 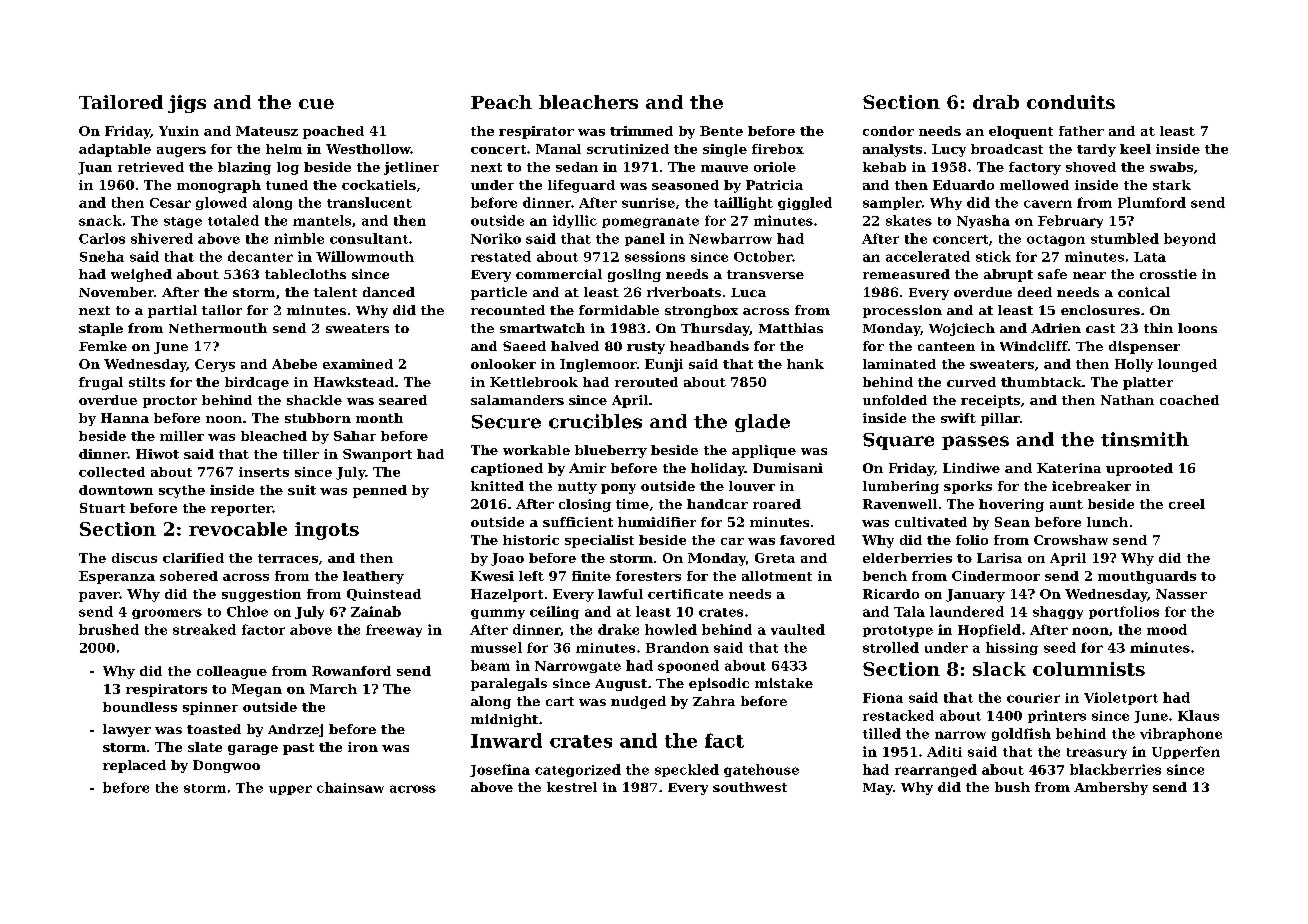 What do you see at coordinates (95, 168) in the image?
I see `Juan` at bounding box center [95, 168].
